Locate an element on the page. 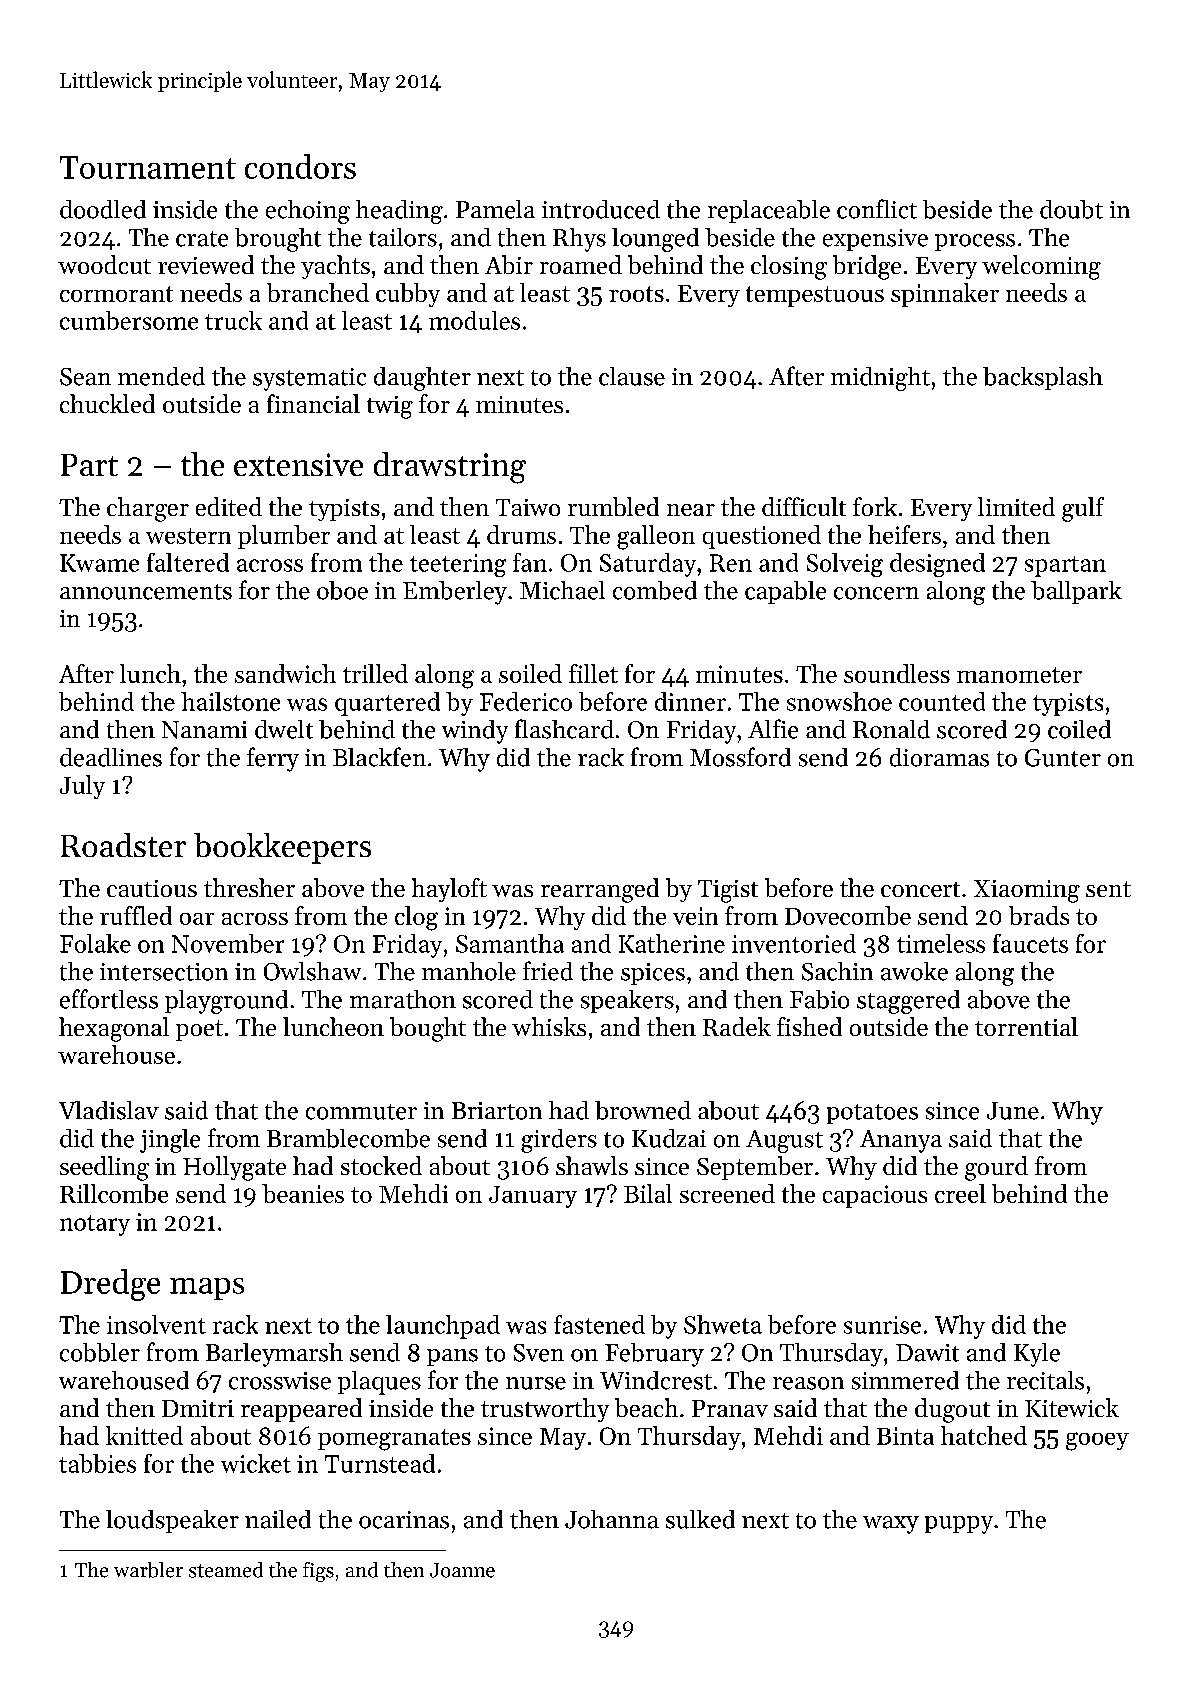 The width and height of the document is (1196, 1691). poet is located at coordinates (199, 1030).
